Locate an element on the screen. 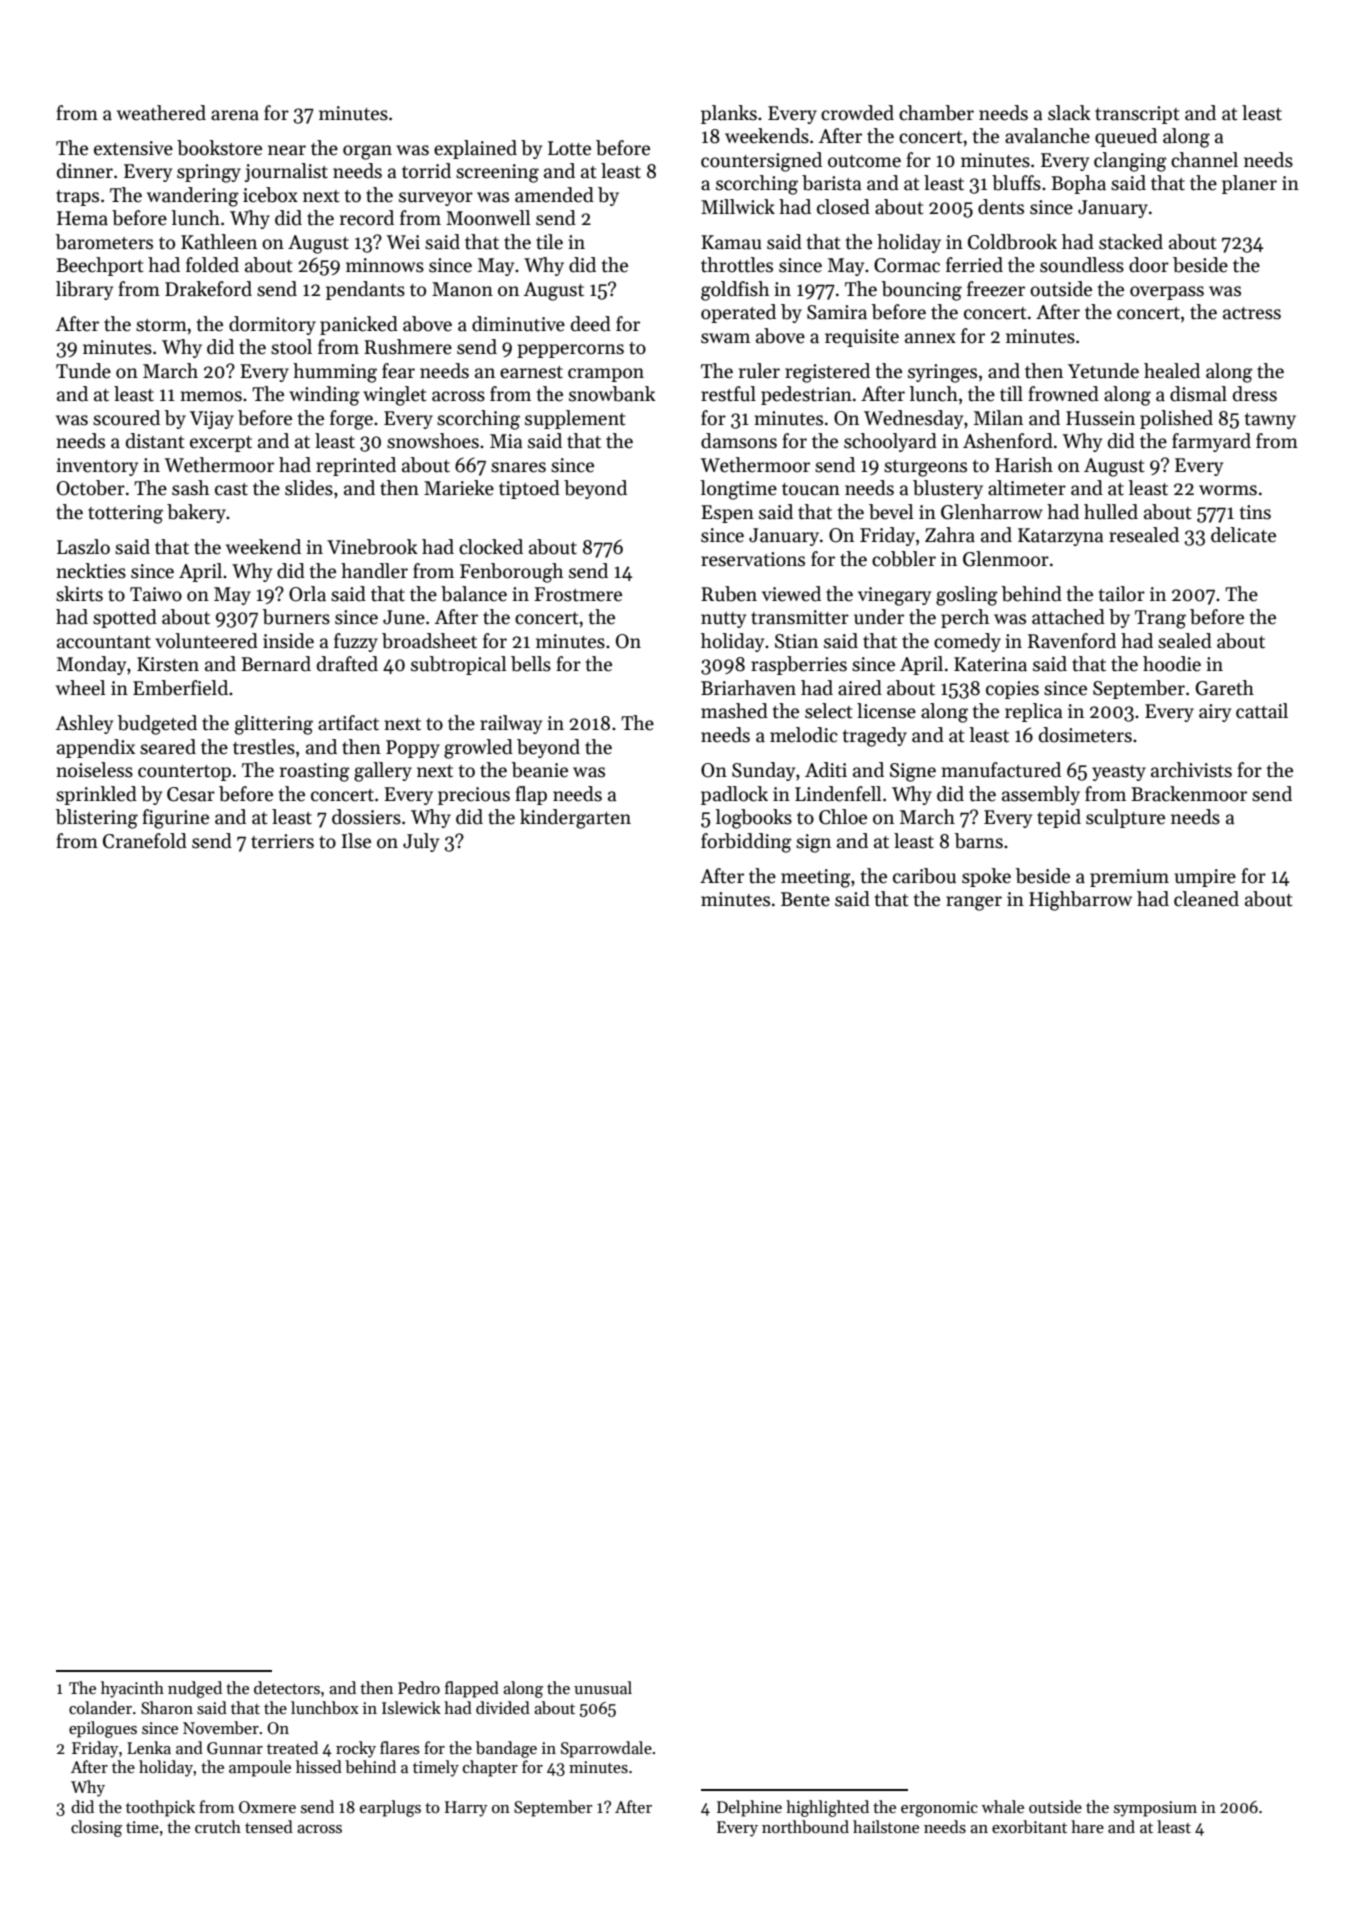 The image size is (1359, 1922). arena is located at coordinates (235, 115).
